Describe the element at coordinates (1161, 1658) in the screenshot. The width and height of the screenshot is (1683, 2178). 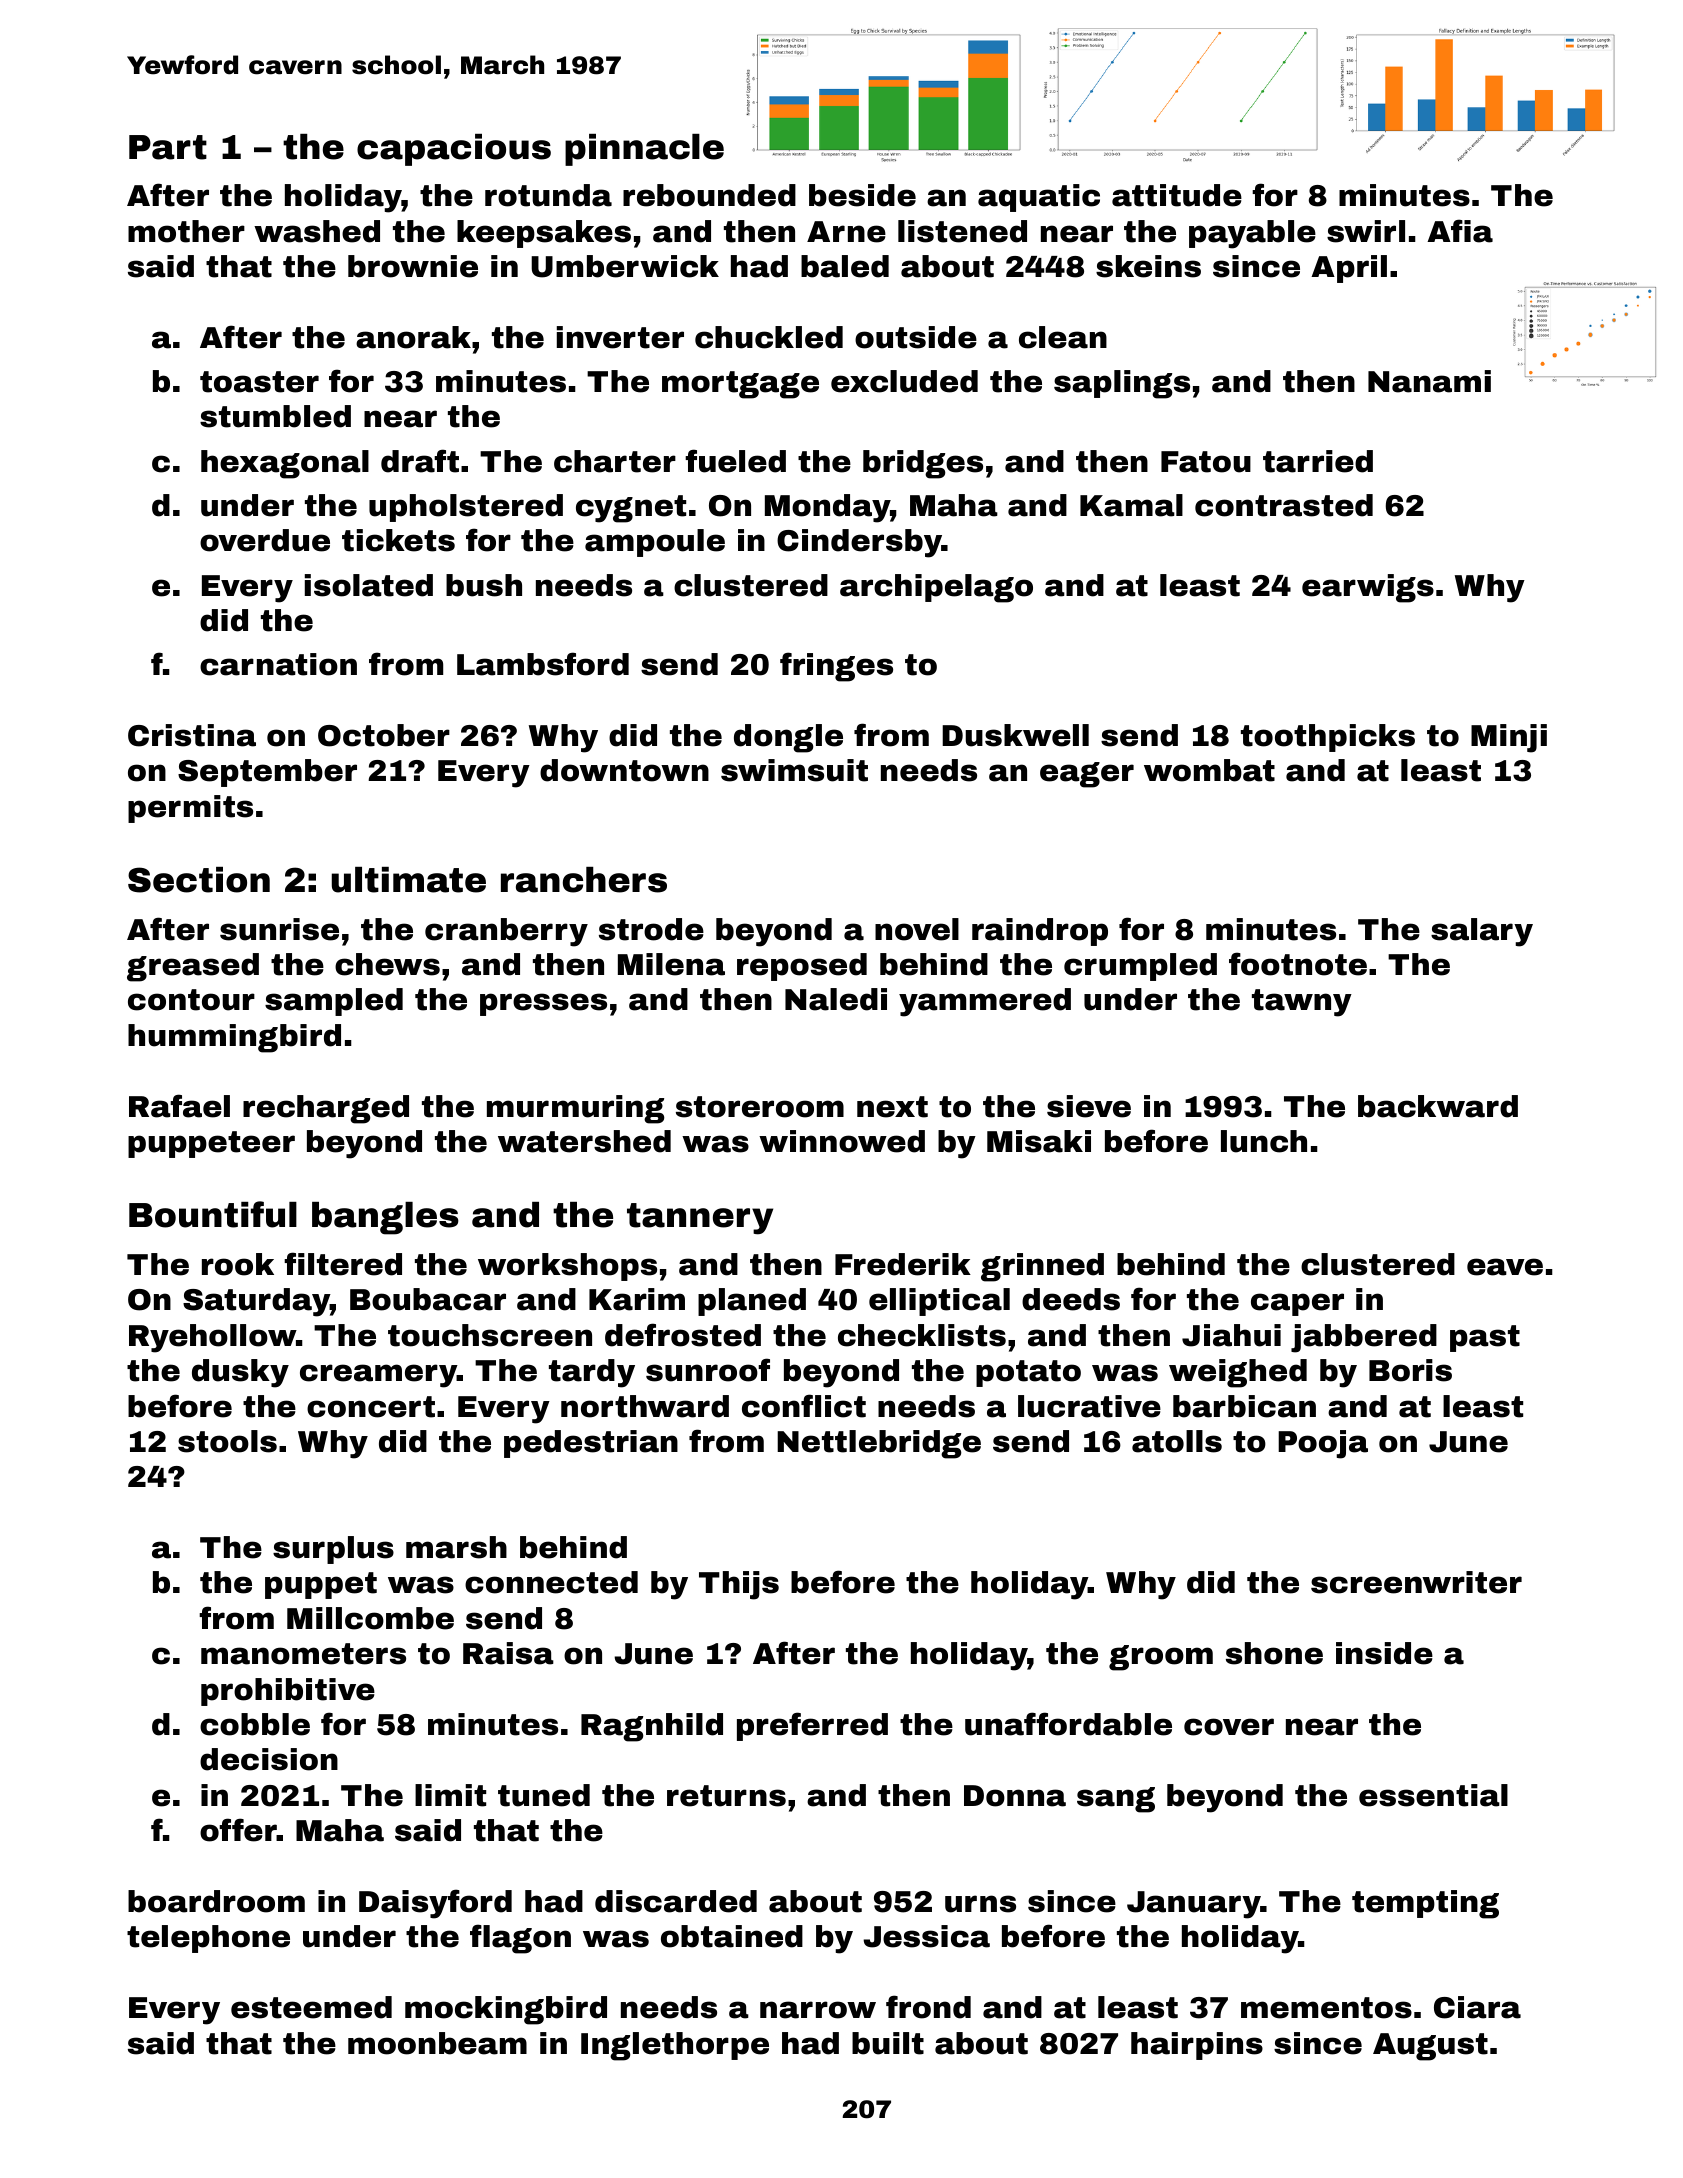
I see `groom` at that location.
